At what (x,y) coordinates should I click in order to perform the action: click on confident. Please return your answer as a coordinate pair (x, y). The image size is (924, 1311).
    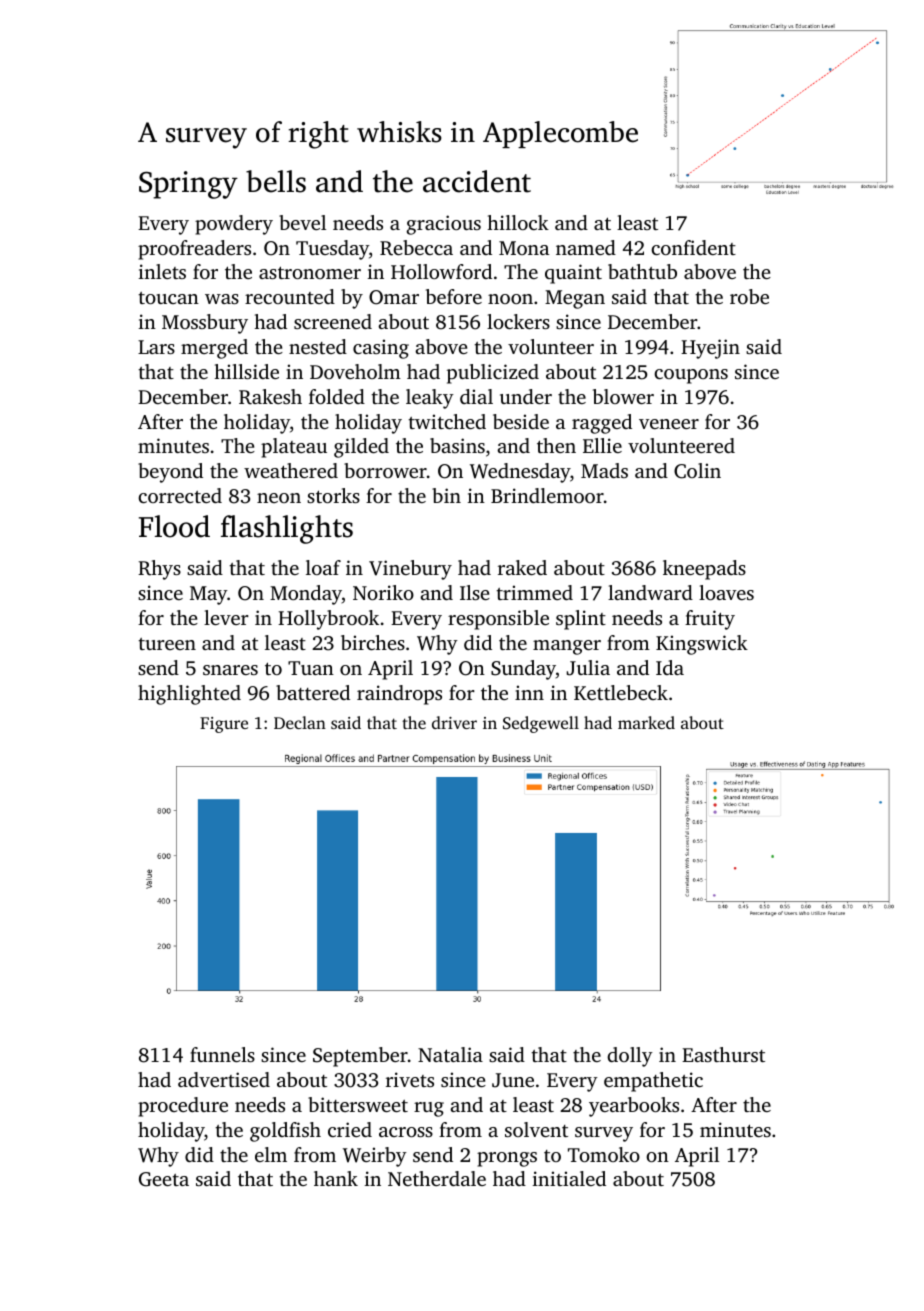
    Looking at the image, I should click on (693, 247).
